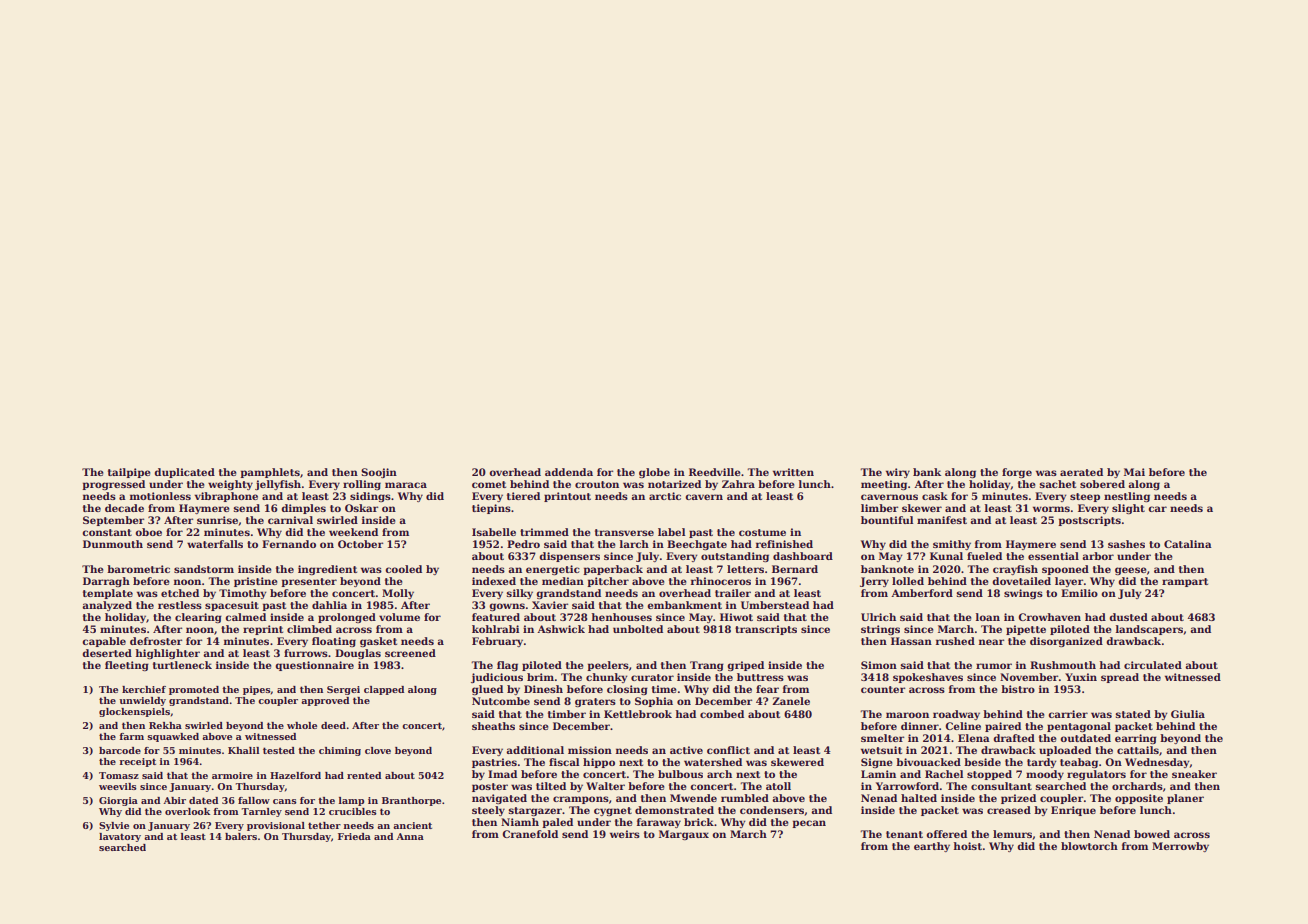 The width and height of the screenshot is (1308, 924). I want to click on Cranefold, so click(530, 834).
